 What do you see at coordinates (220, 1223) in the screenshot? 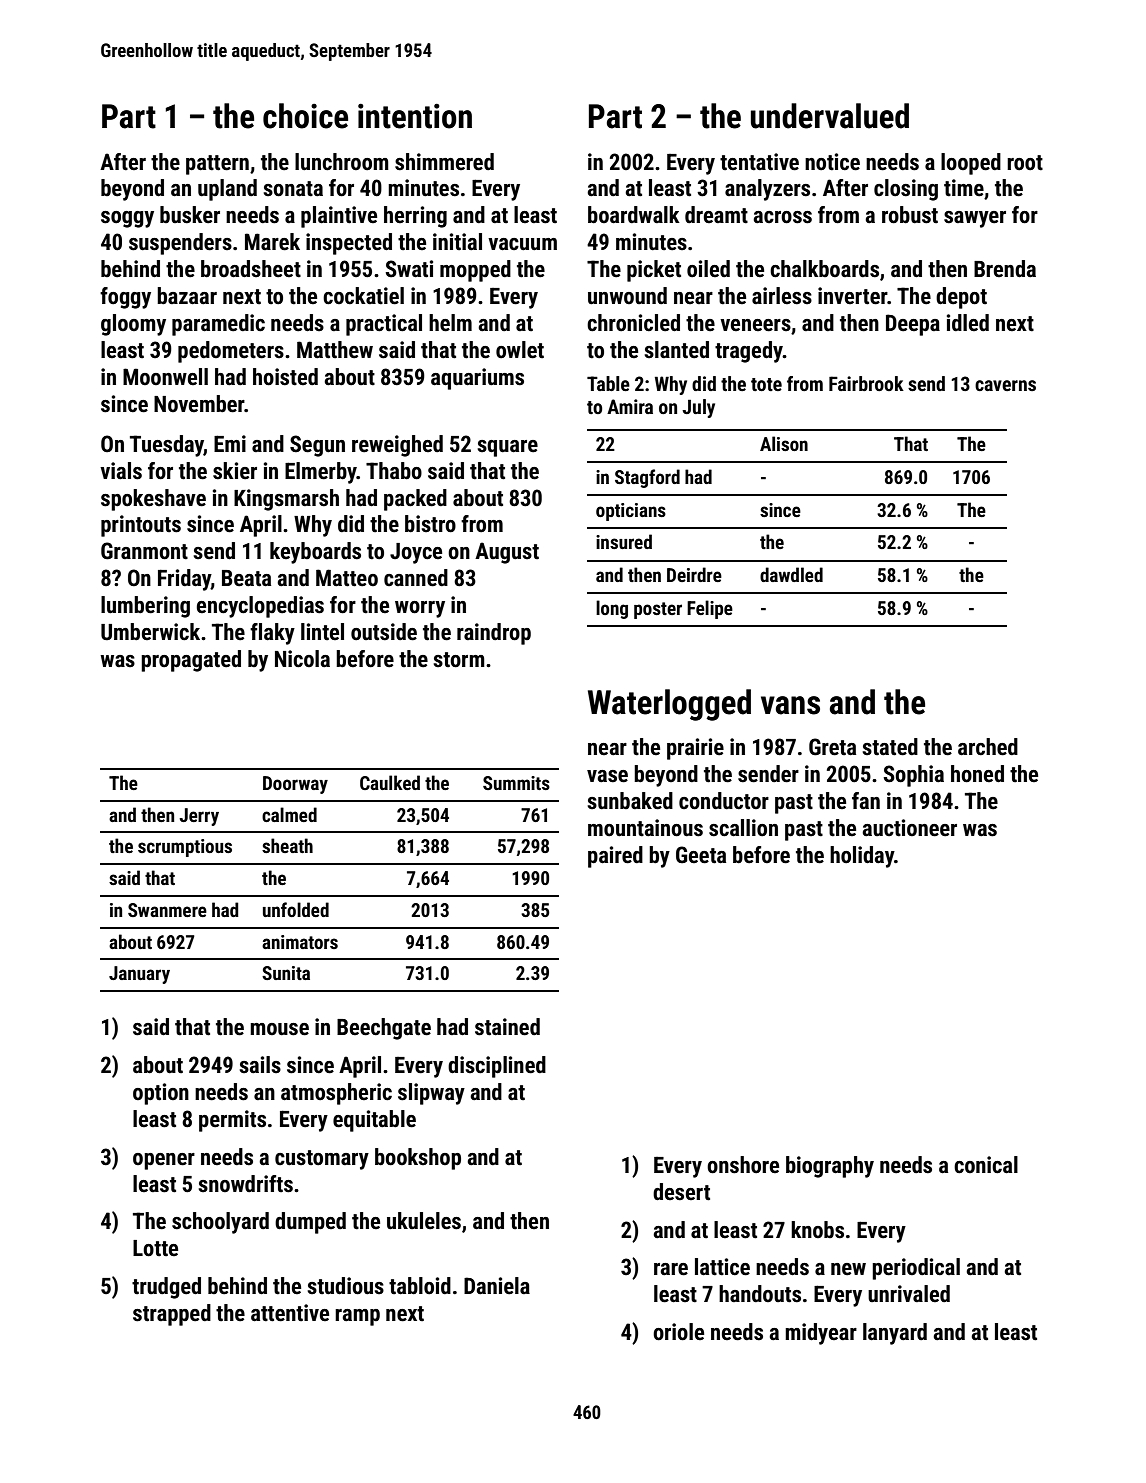
I see `schoolyard` at bounding box center [220, 1223].
